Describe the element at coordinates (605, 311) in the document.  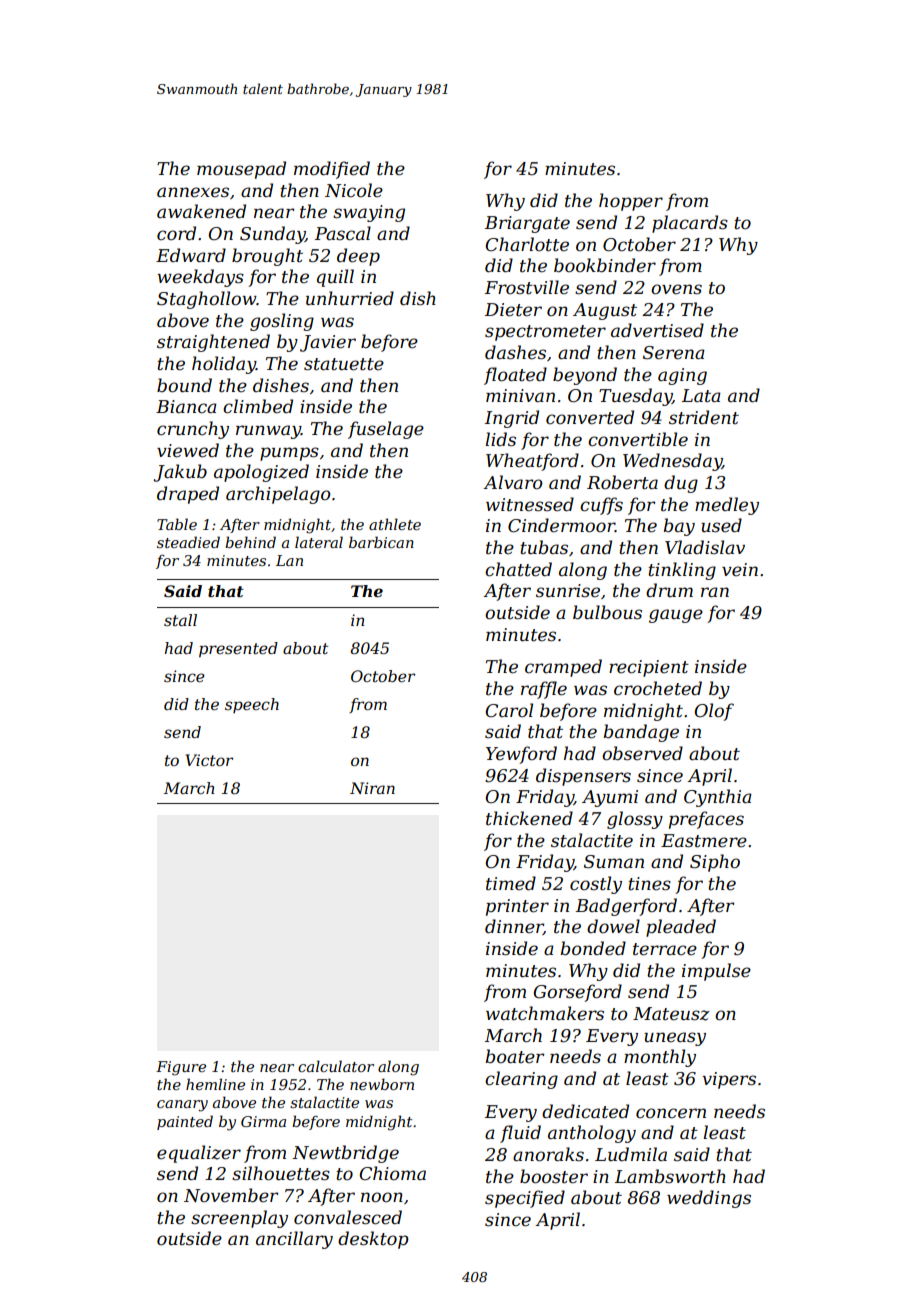
I see `August` at that location.
